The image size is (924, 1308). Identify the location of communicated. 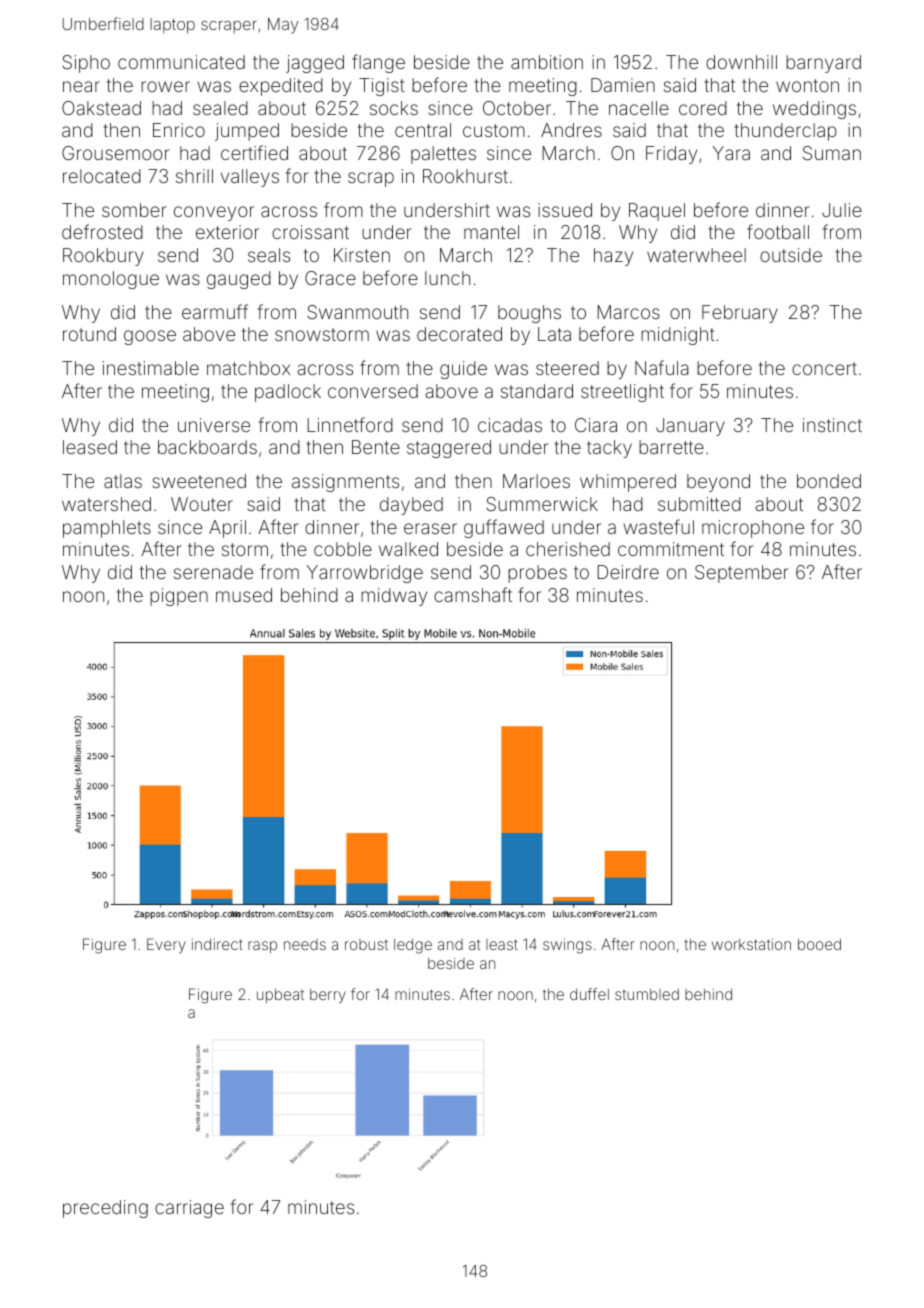
(181, 62).
